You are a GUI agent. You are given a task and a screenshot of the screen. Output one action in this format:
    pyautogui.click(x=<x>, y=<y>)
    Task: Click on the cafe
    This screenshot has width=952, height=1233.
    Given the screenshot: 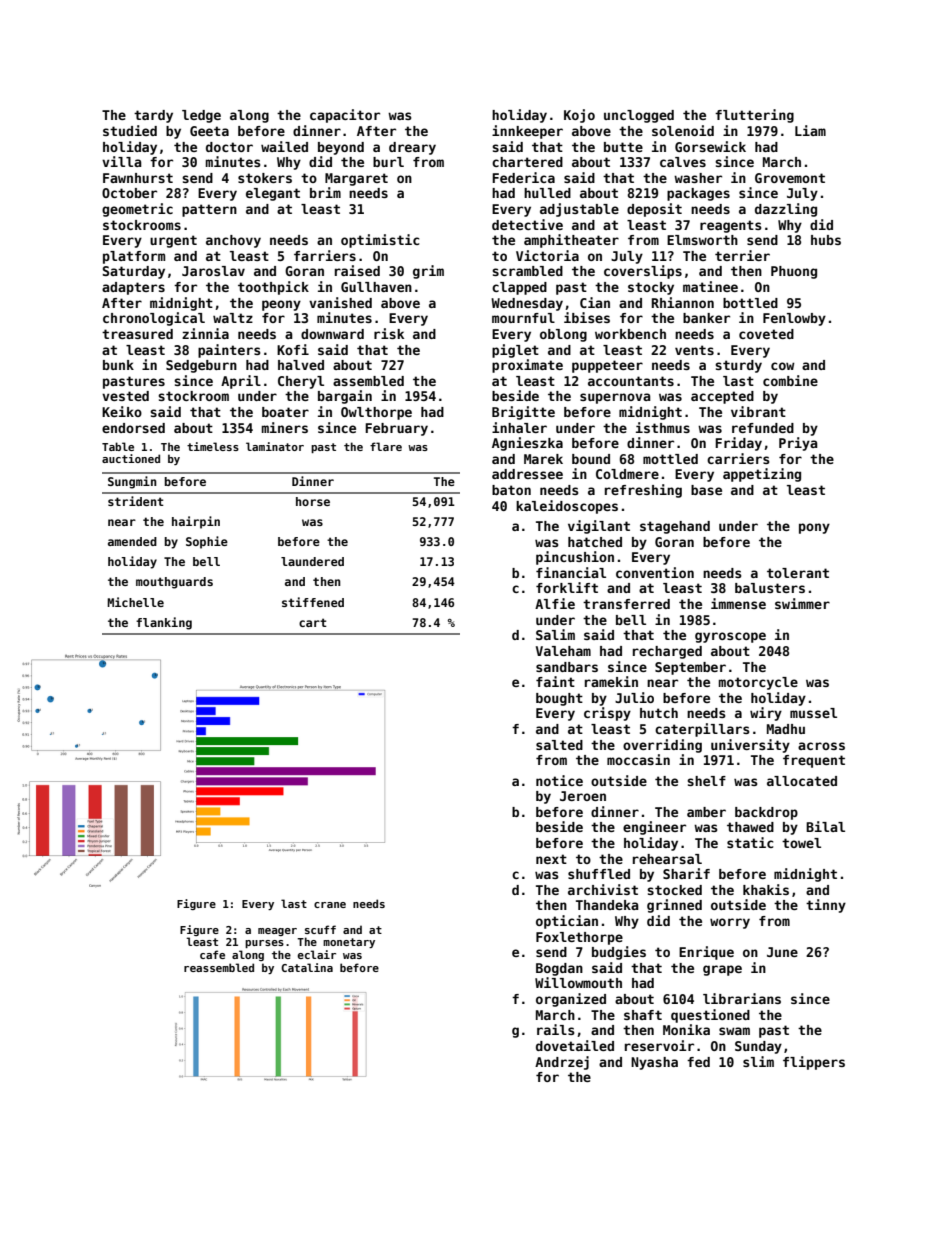 What is the action you would take?
    pyautogui.click(x=212, y=954)
